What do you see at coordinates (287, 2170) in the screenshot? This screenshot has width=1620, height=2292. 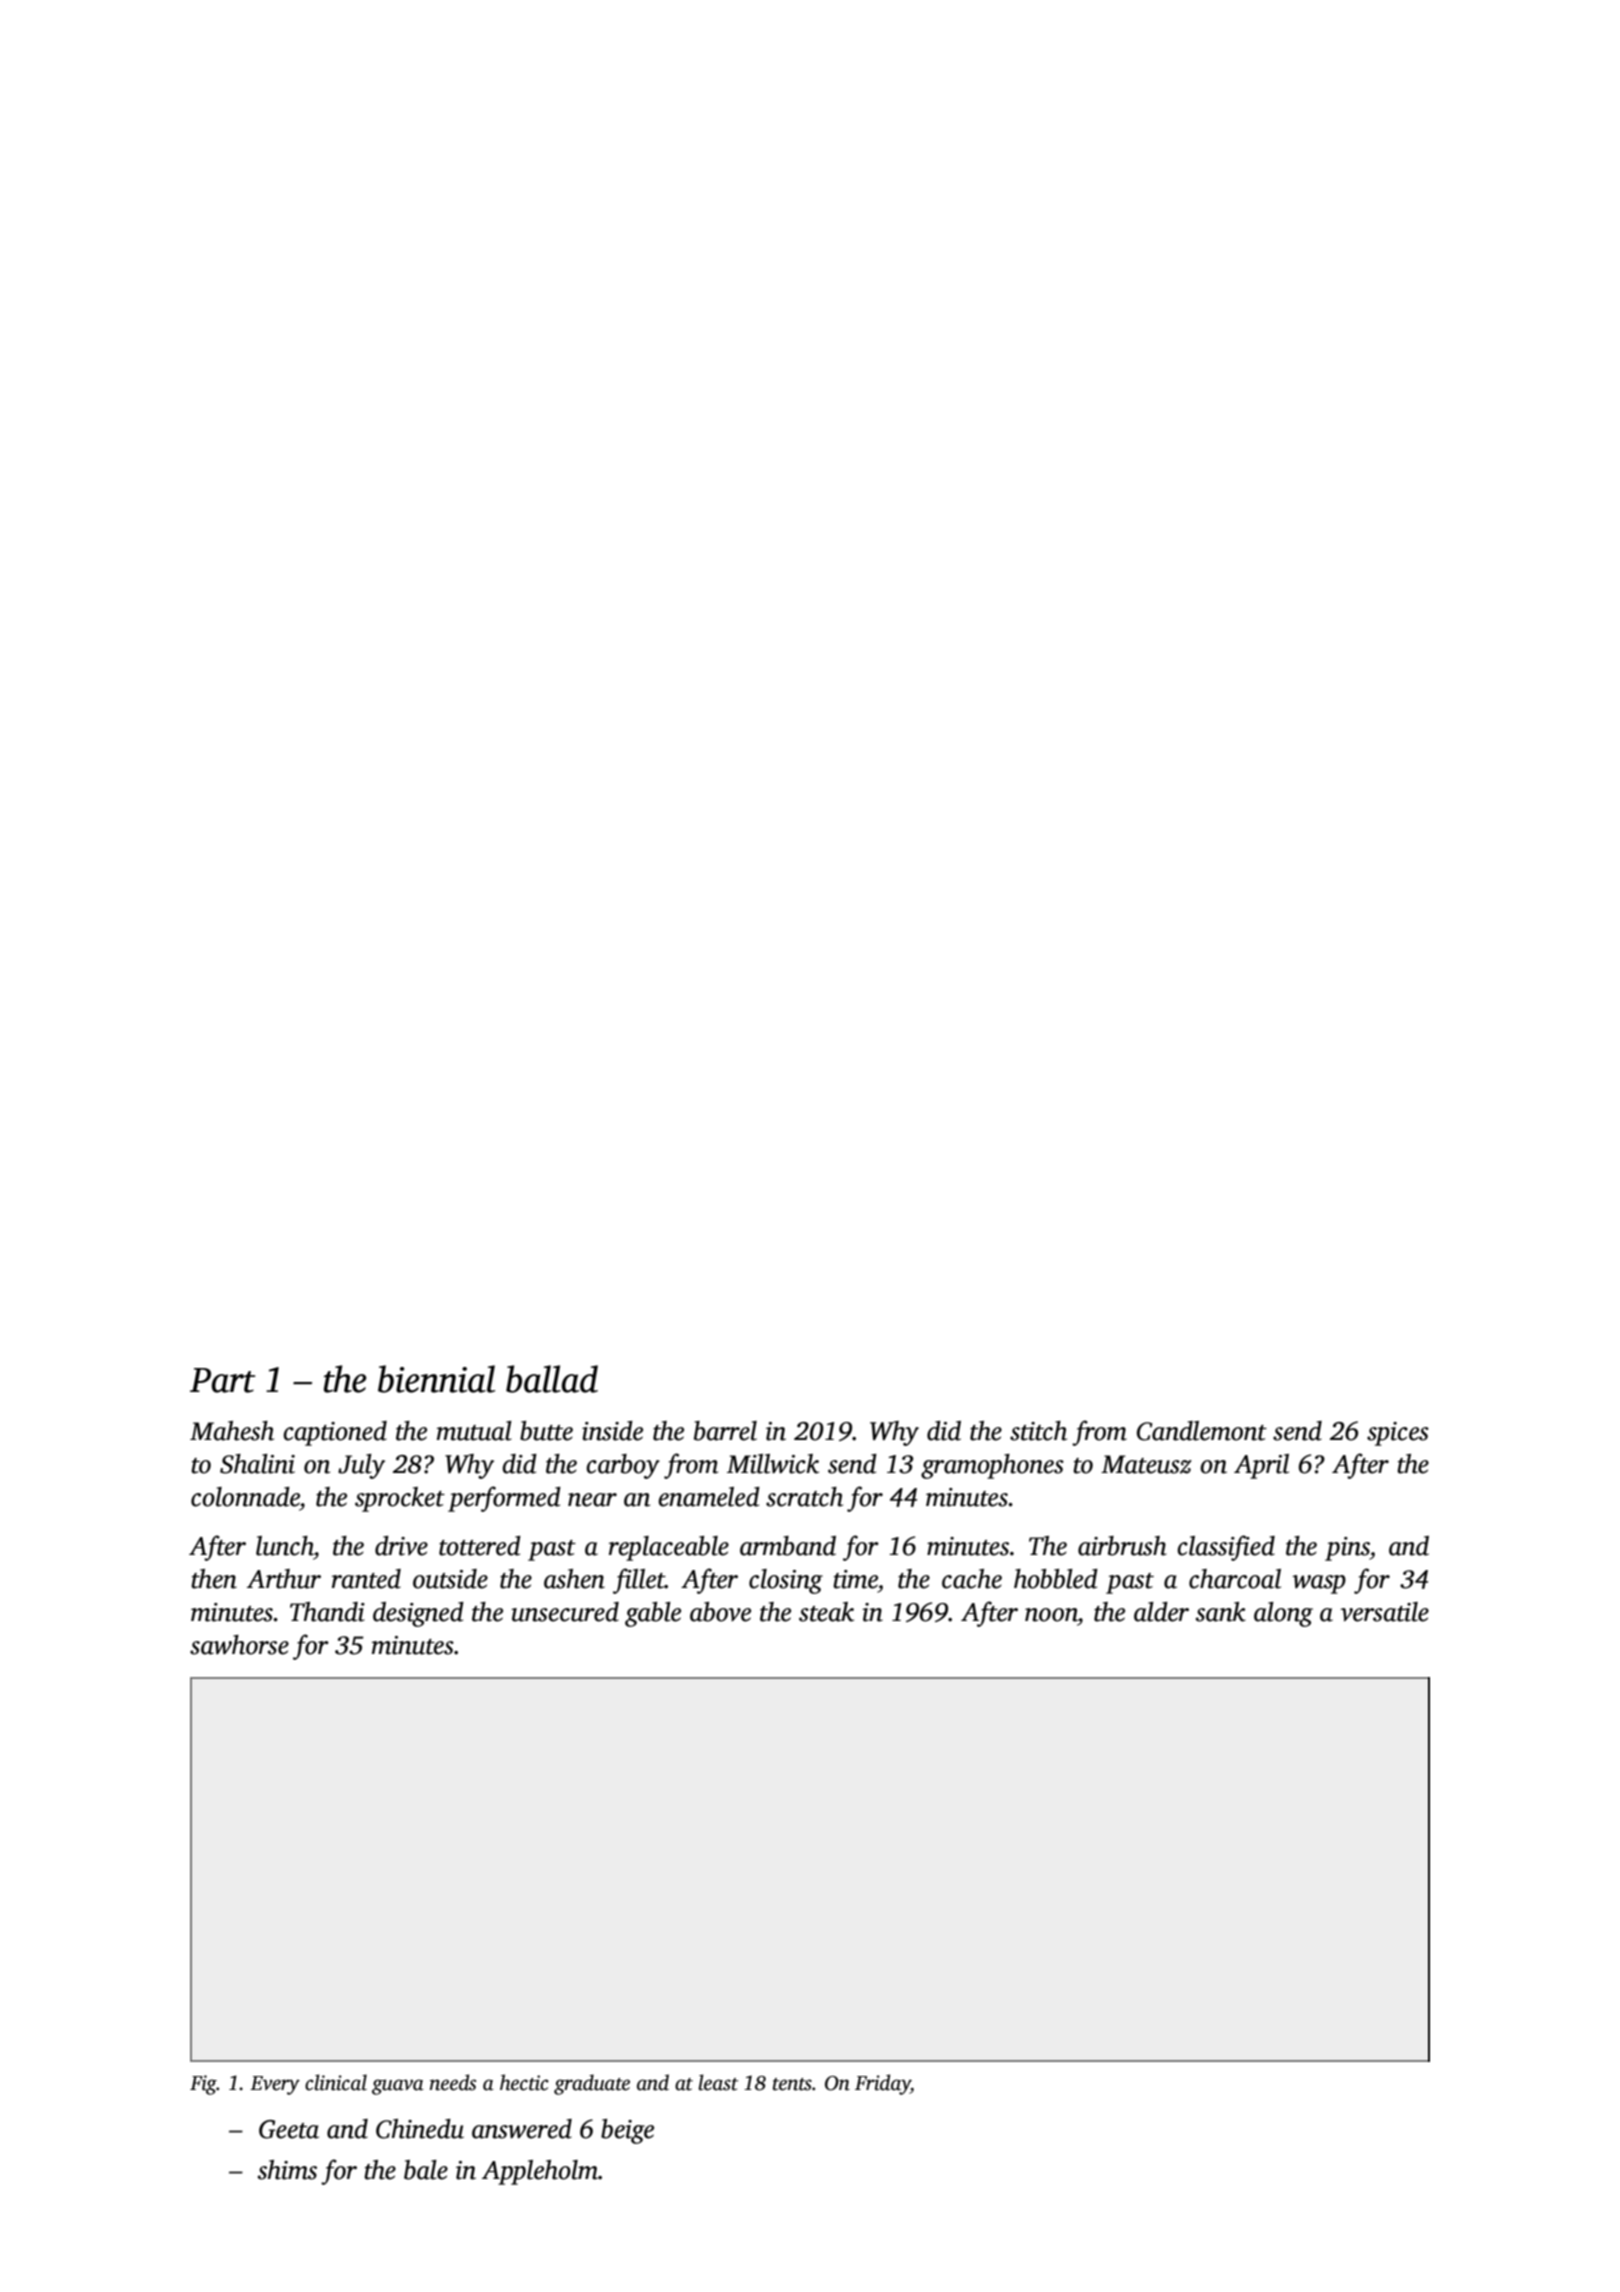 I see `shims` at bounding box center [287, 2170].
